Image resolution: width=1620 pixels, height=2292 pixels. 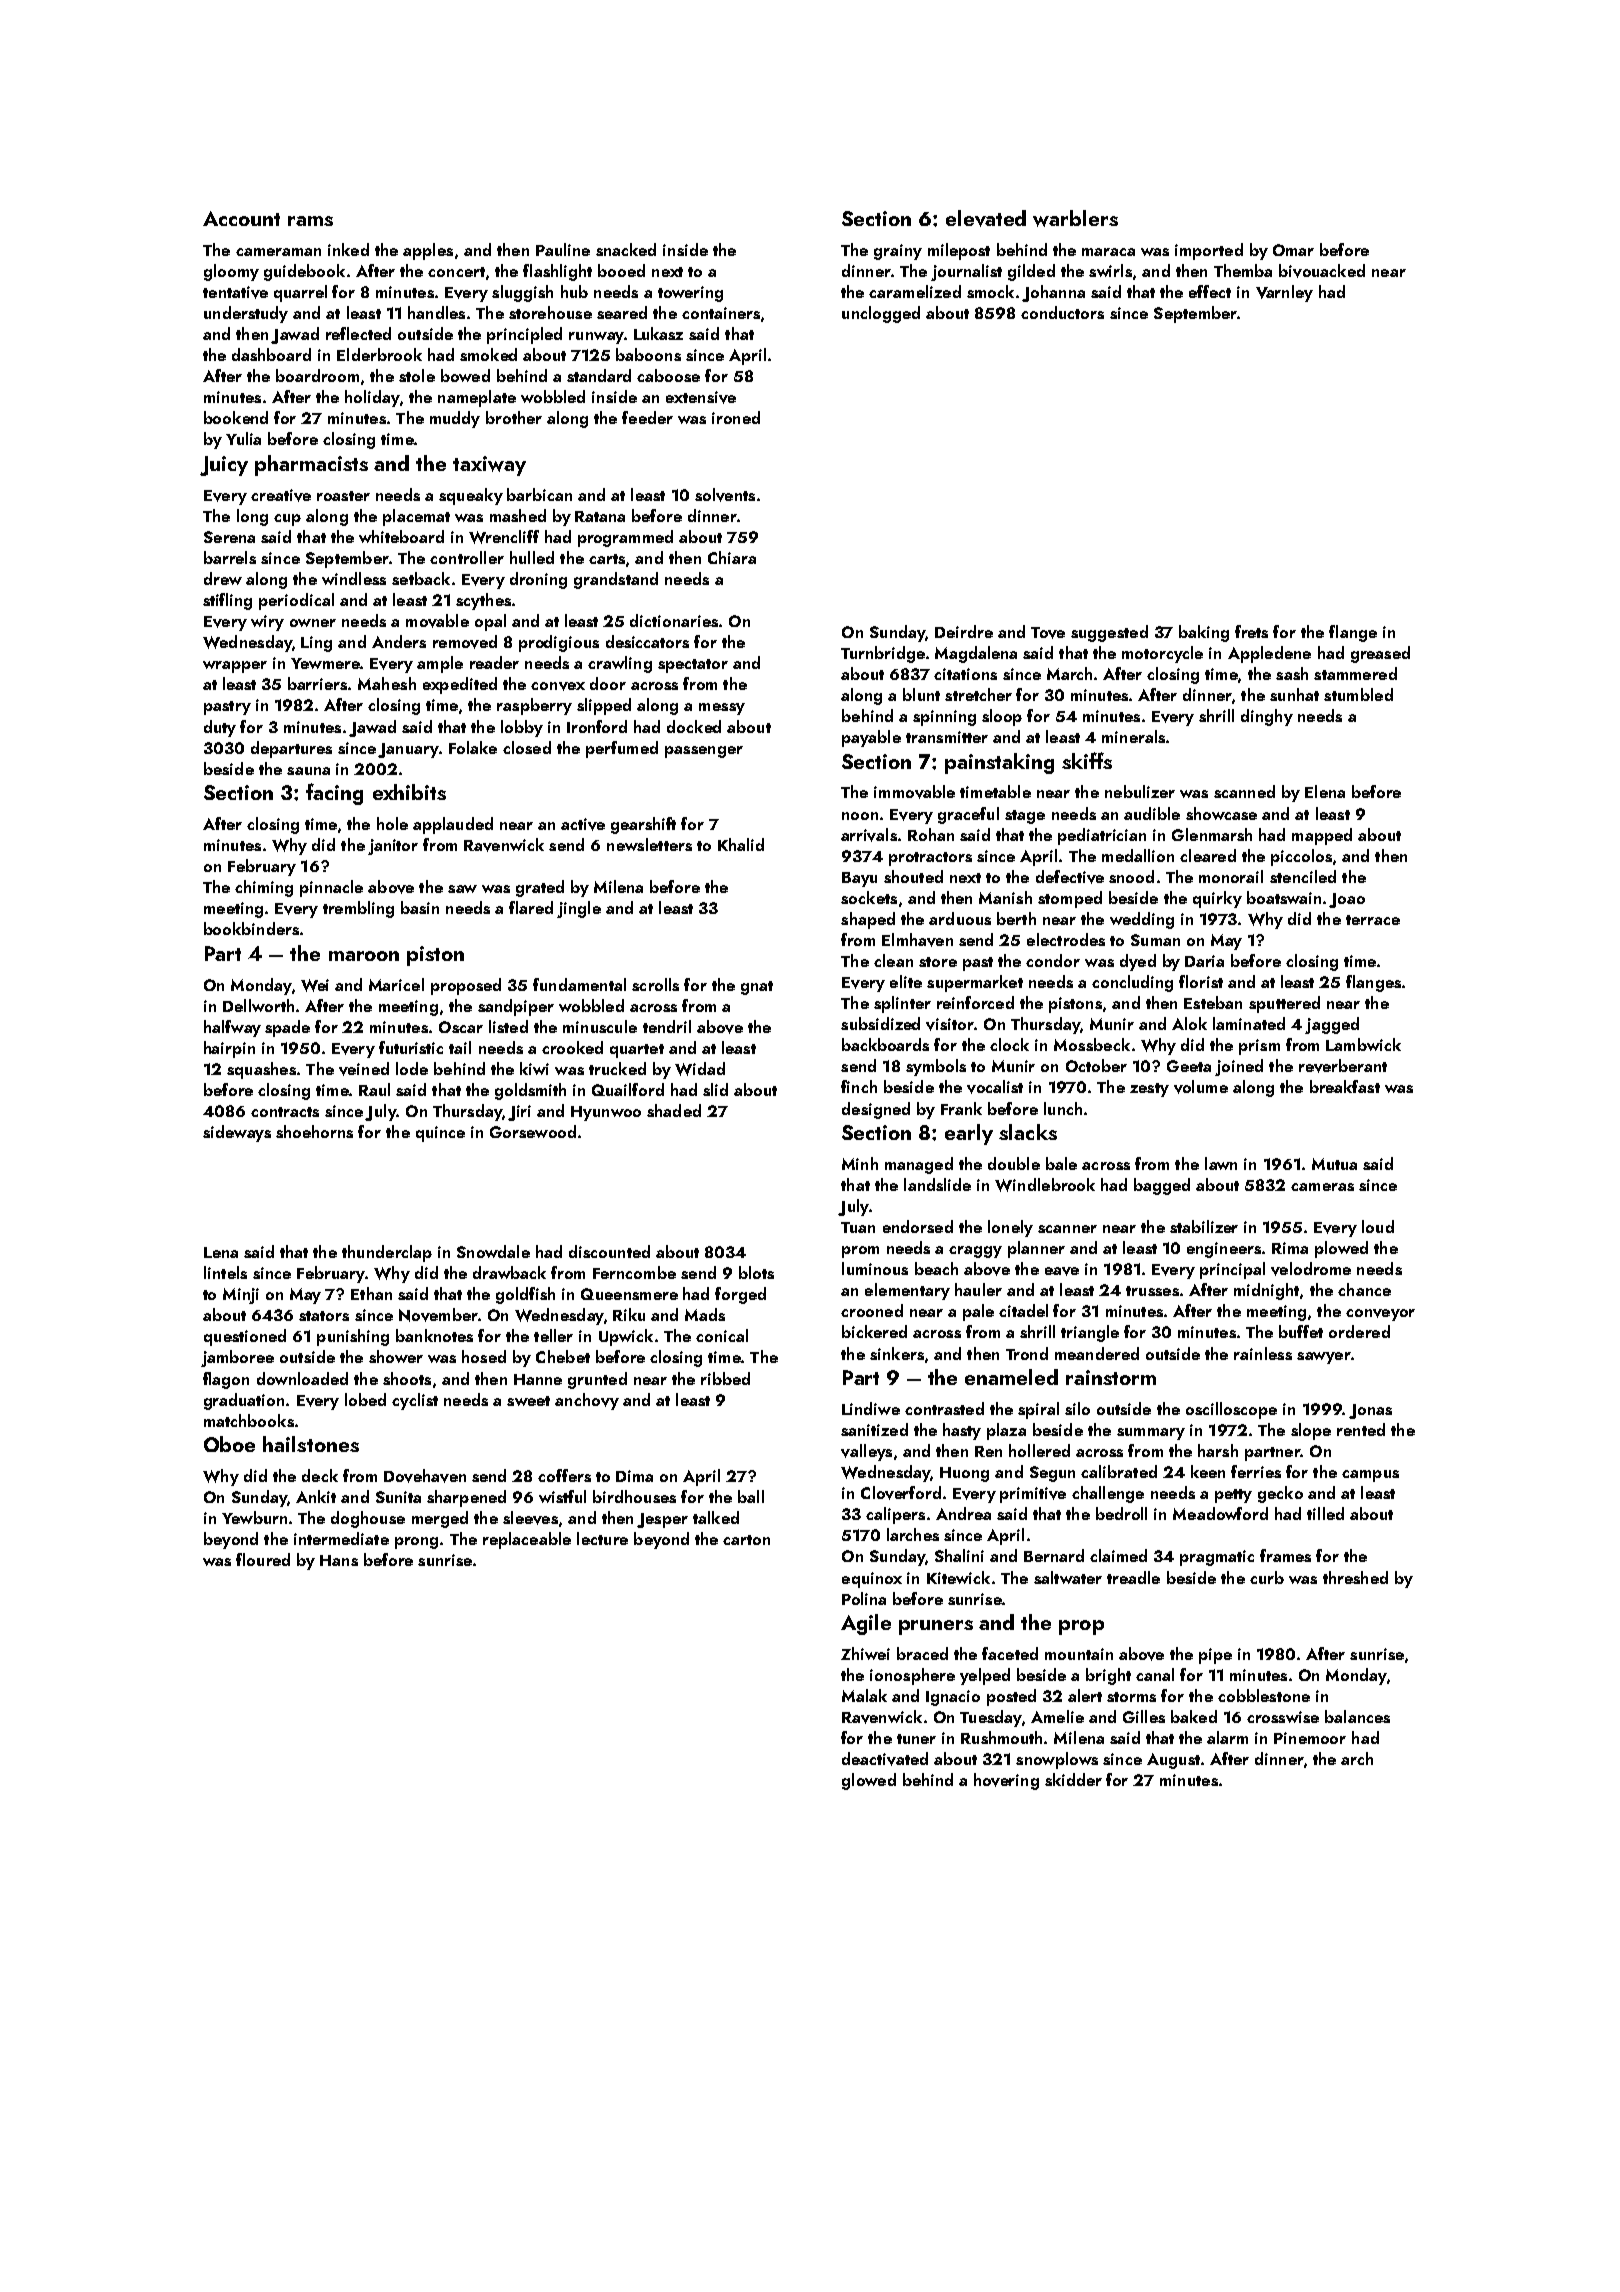 What do you see at coordinates (859, 1086) in the screenshot?
I see `finch` at bounding box center [859, 1086].
